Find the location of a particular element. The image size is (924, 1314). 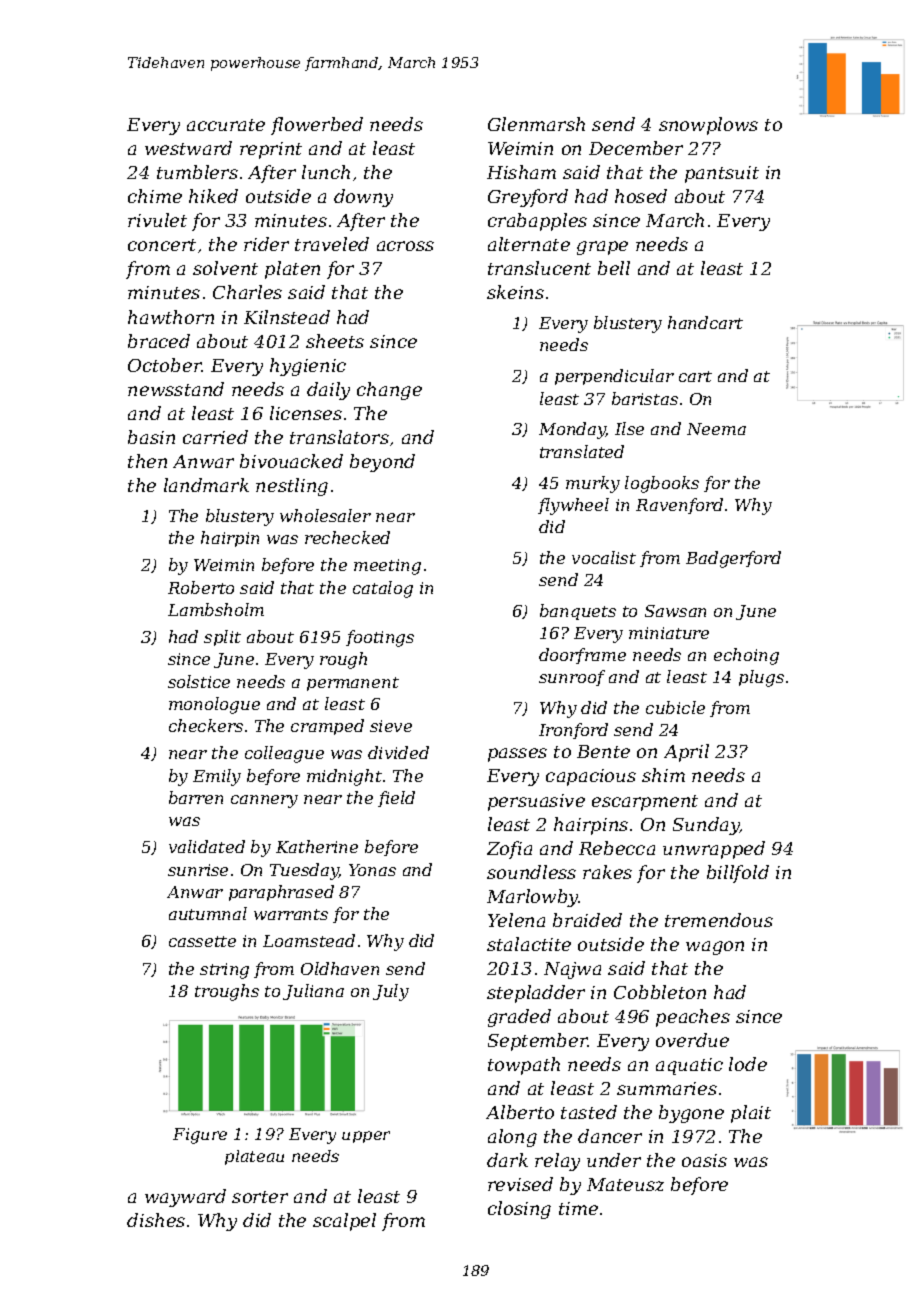

Yonas is located at coordinates (372, 870).
